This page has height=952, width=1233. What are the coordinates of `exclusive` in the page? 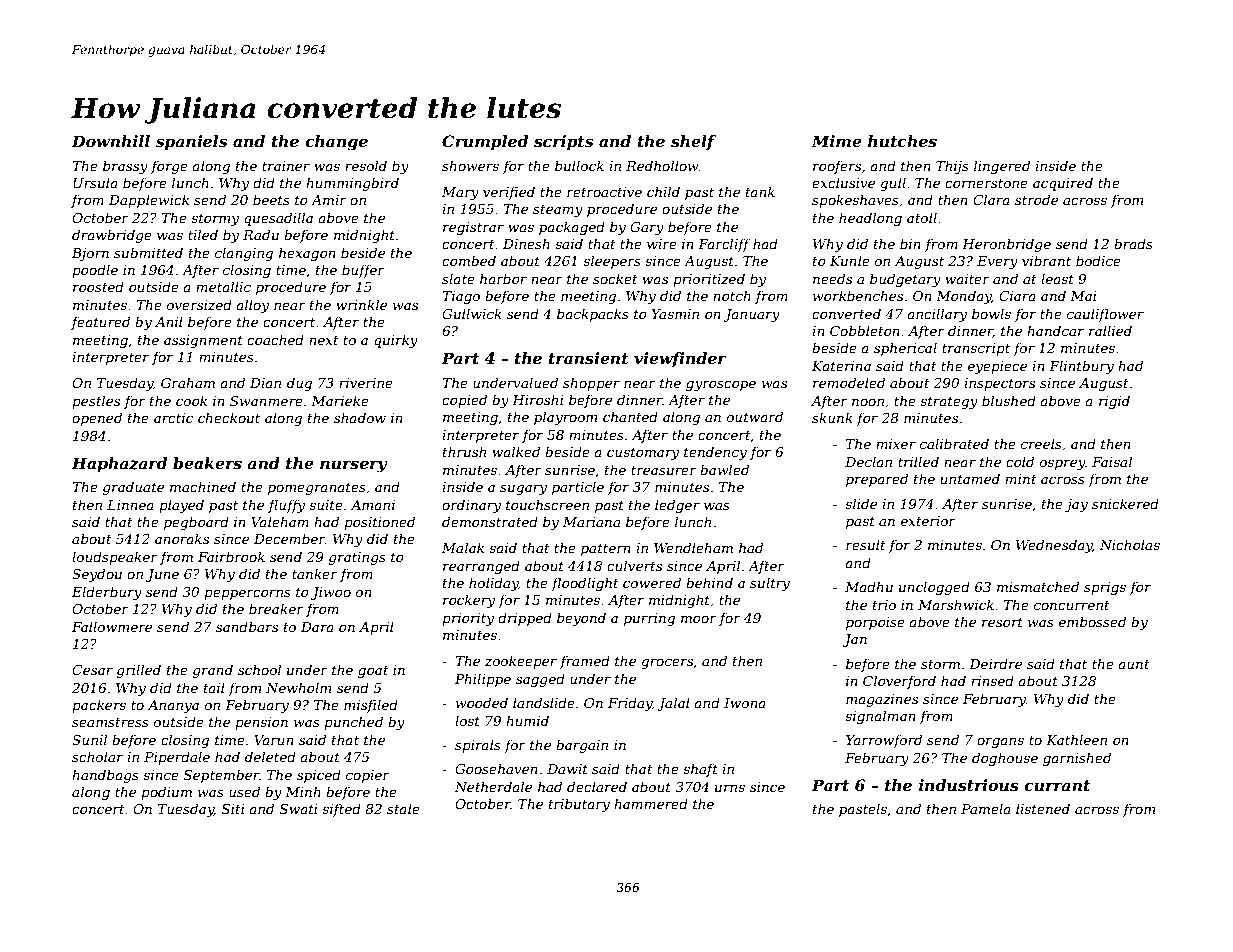 It's located at (843, 182).
